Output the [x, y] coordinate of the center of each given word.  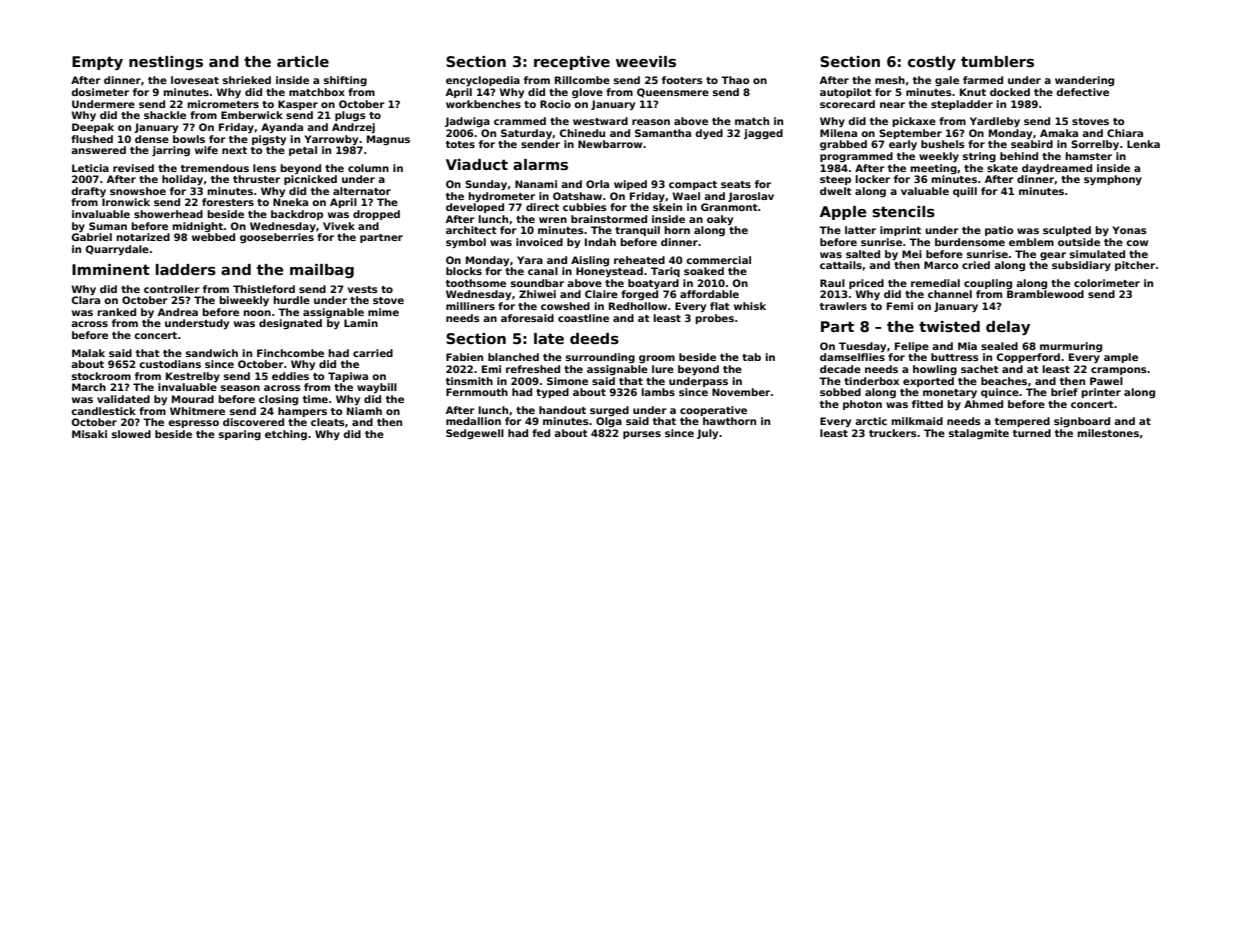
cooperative [713, 411]
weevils [646, 61]
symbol [466, 243]
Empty [97, 63]
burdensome [970, 242]
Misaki [89, 434]
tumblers [997, 61]
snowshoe [138, 191]
